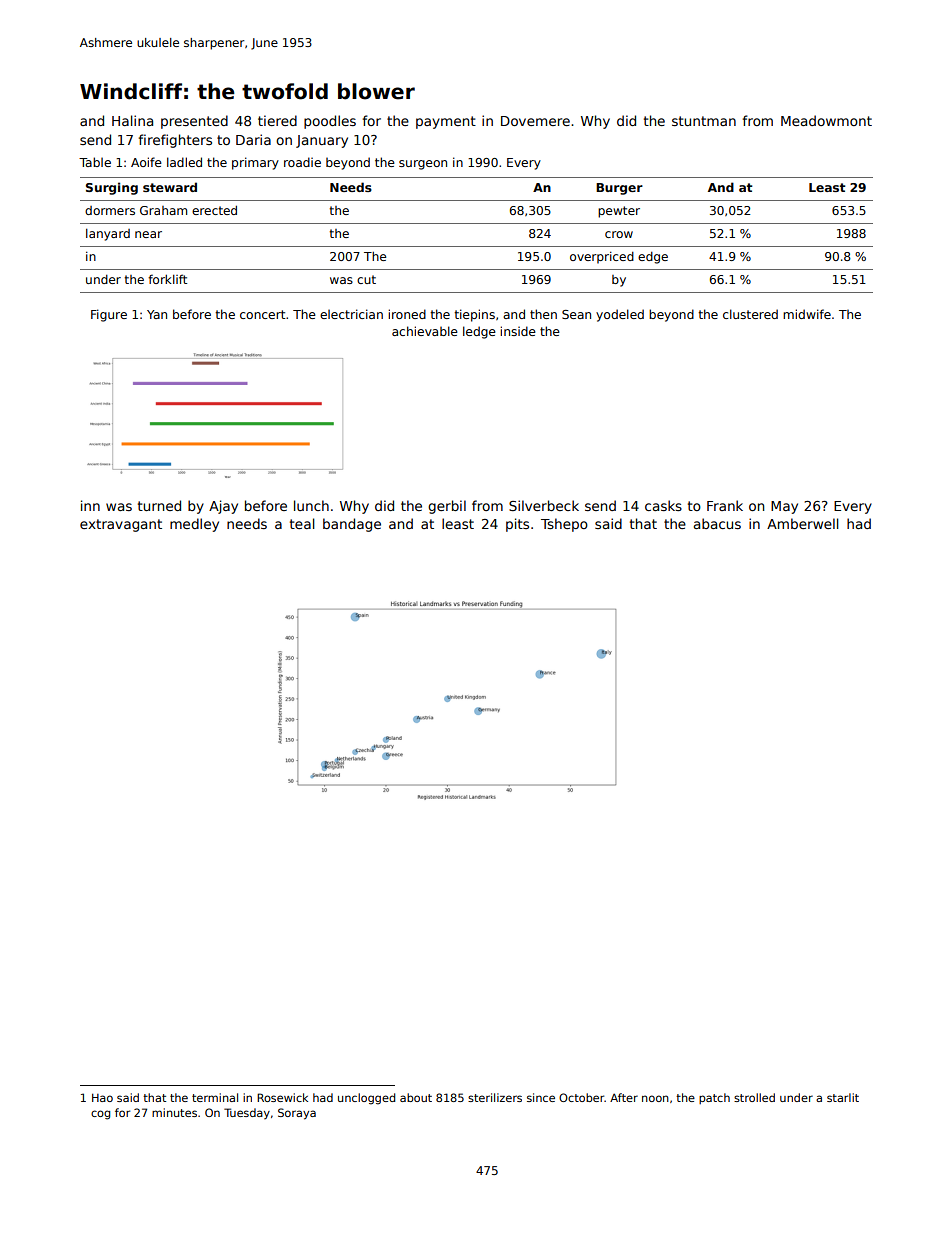  I want to click on Amberwell, so click(803, 523).
